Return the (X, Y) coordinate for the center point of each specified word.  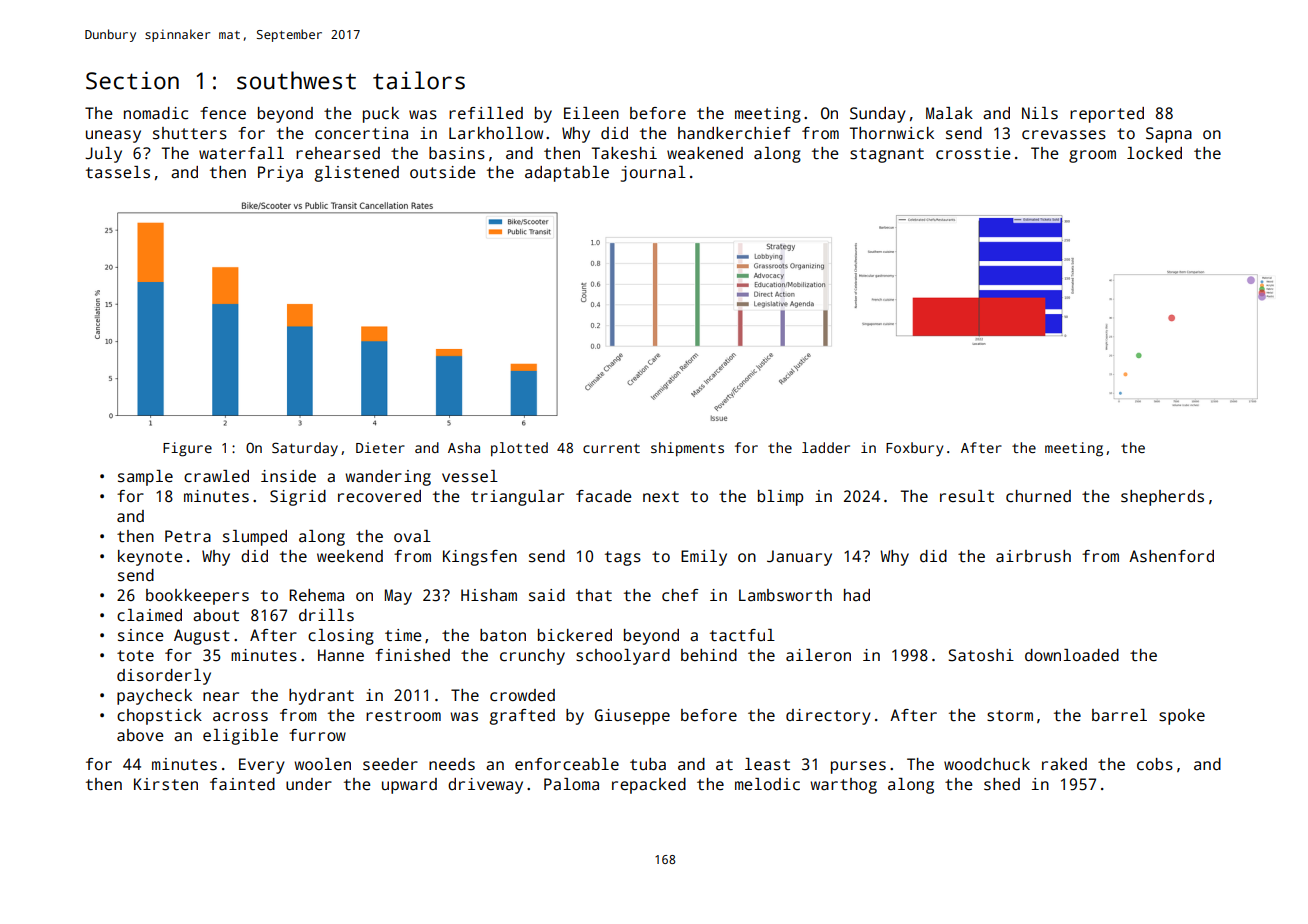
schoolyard (623, 657)
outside (443, 172)
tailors (419, 80)
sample (145, 478)
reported (1107, 115)
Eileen (591, 113)
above (140, 735)
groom (1092, 156)
